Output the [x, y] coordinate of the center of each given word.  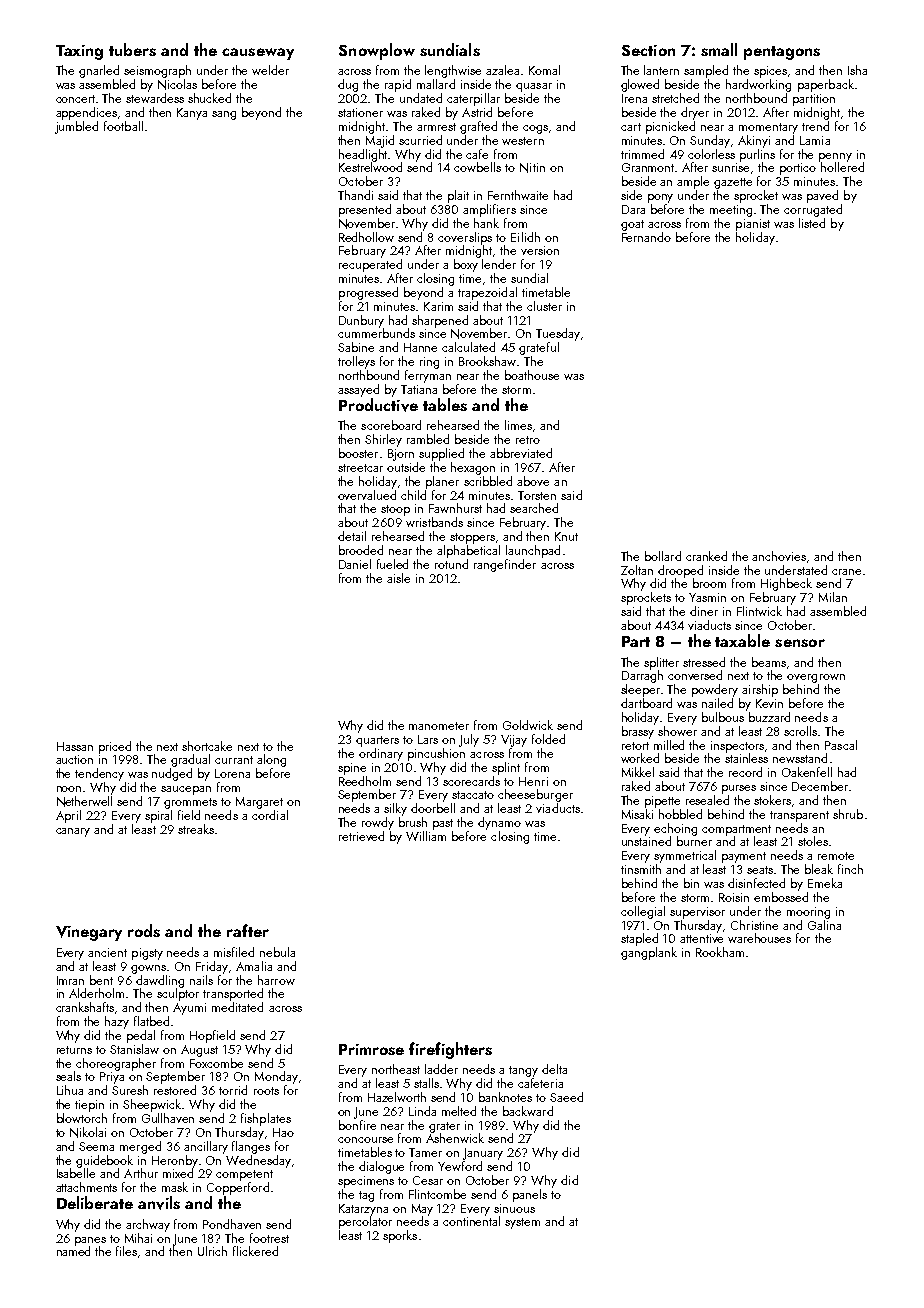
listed [812, 223]
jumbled [76, 127]
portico [798, 169]
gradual [190, 760]
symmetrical [685, 856]
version [540, 250]
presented [365, 210]
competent [244, 1175]
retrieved [361, 836]
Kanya [192, 114]
